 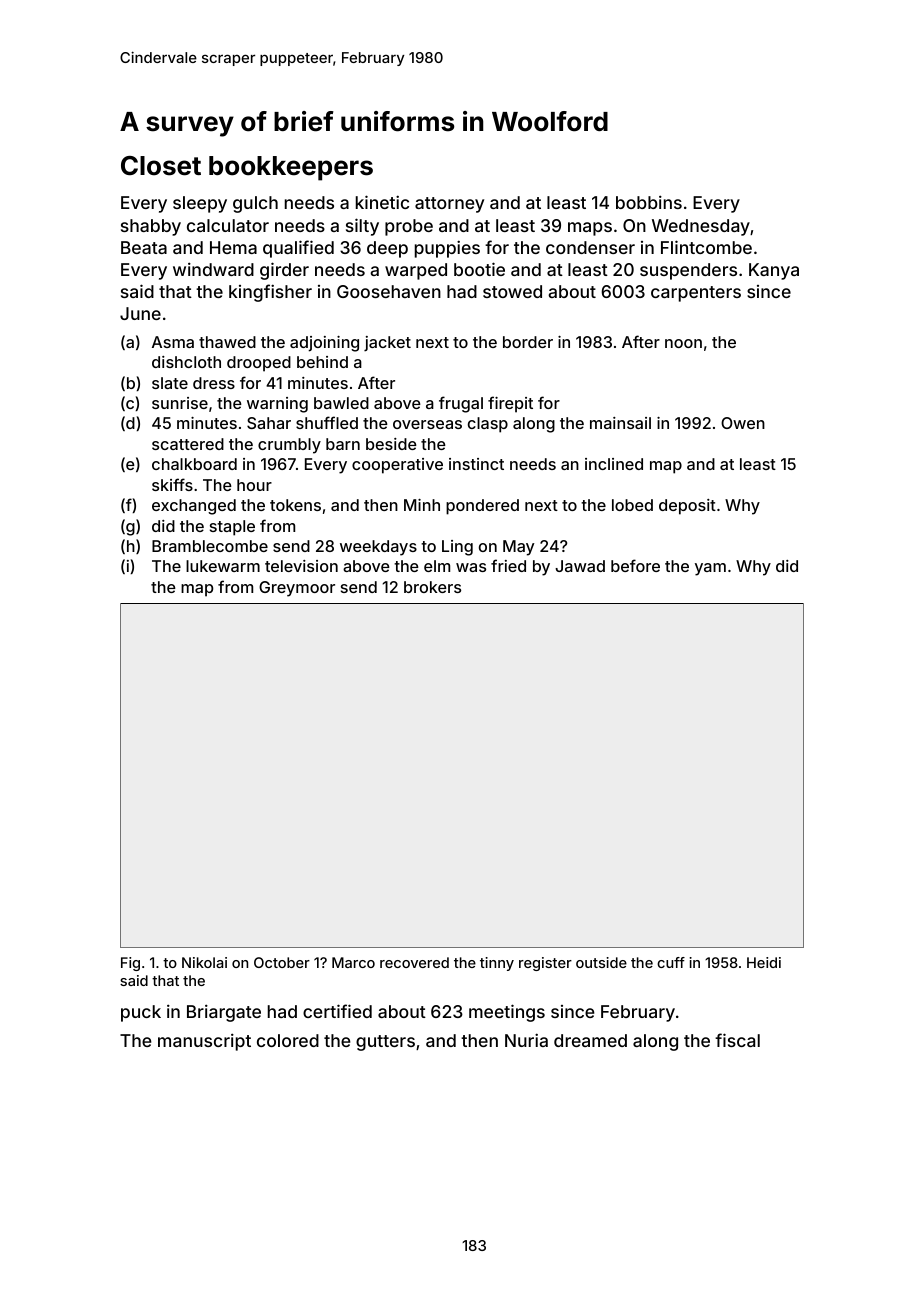 I want to click on was, so click(x=471, y=567).
